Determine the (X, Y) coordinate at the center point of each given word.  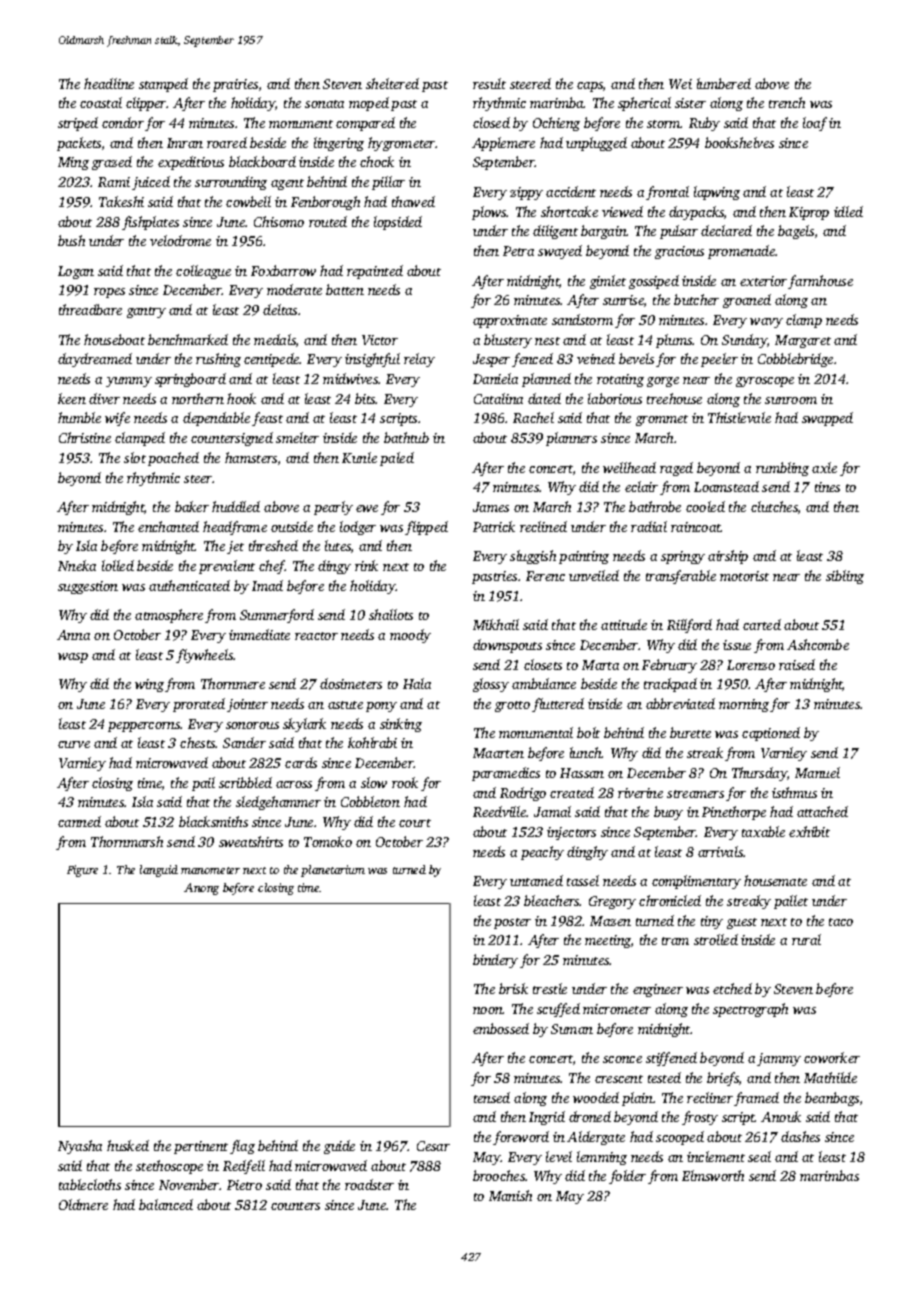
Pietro (244, 1185)
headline (109, 83)
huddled (236, 506)
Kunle (359, 457)
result (489, 83)
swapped (827, 419)
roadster (369, 1184)
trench (787, 102)
